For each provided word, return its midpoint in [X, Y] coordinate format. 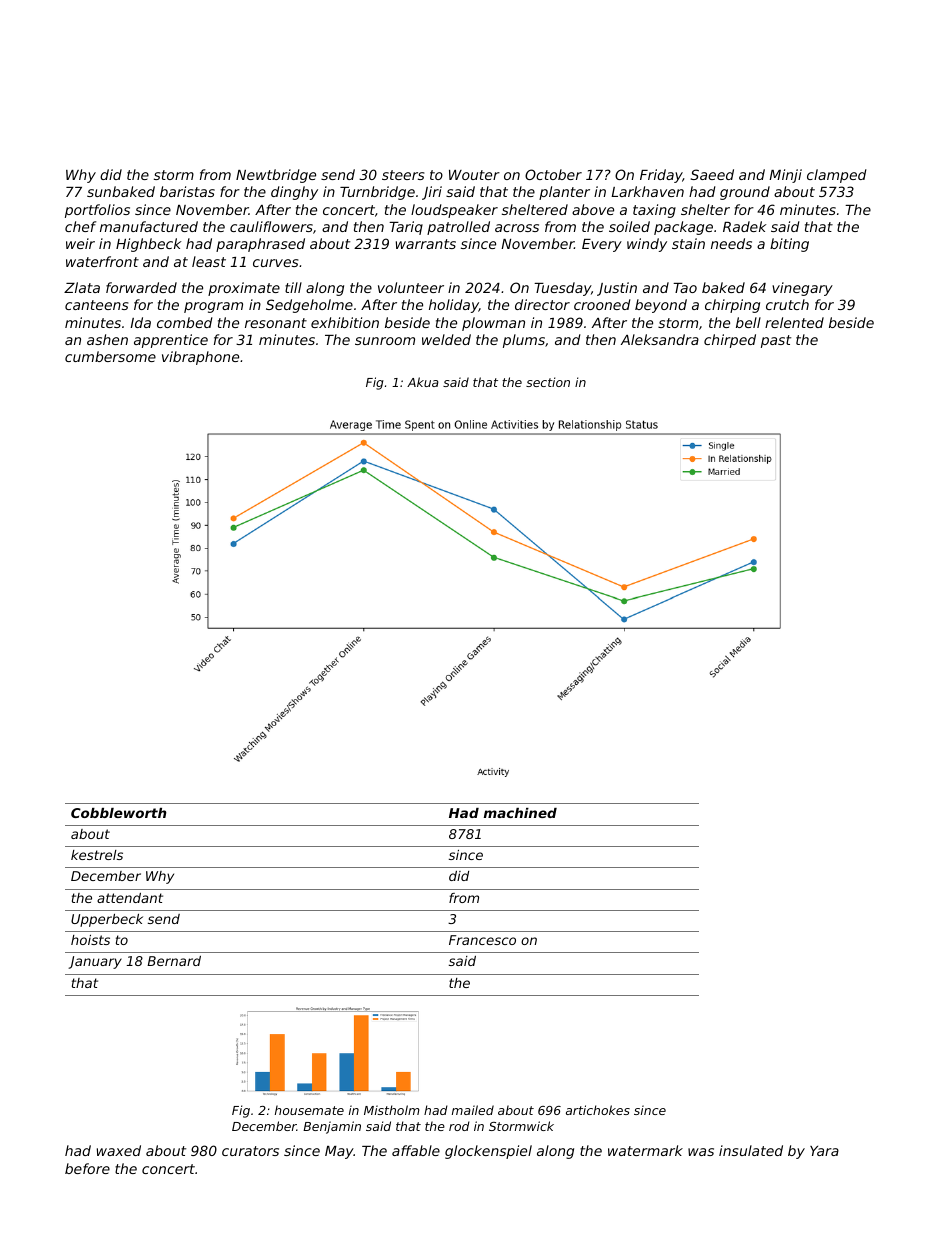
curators [250, 1151]
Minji [785, 176]
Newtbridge [276, 176]
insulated [751, 1150]
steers [403, 175]
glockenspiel [488, 1152]
